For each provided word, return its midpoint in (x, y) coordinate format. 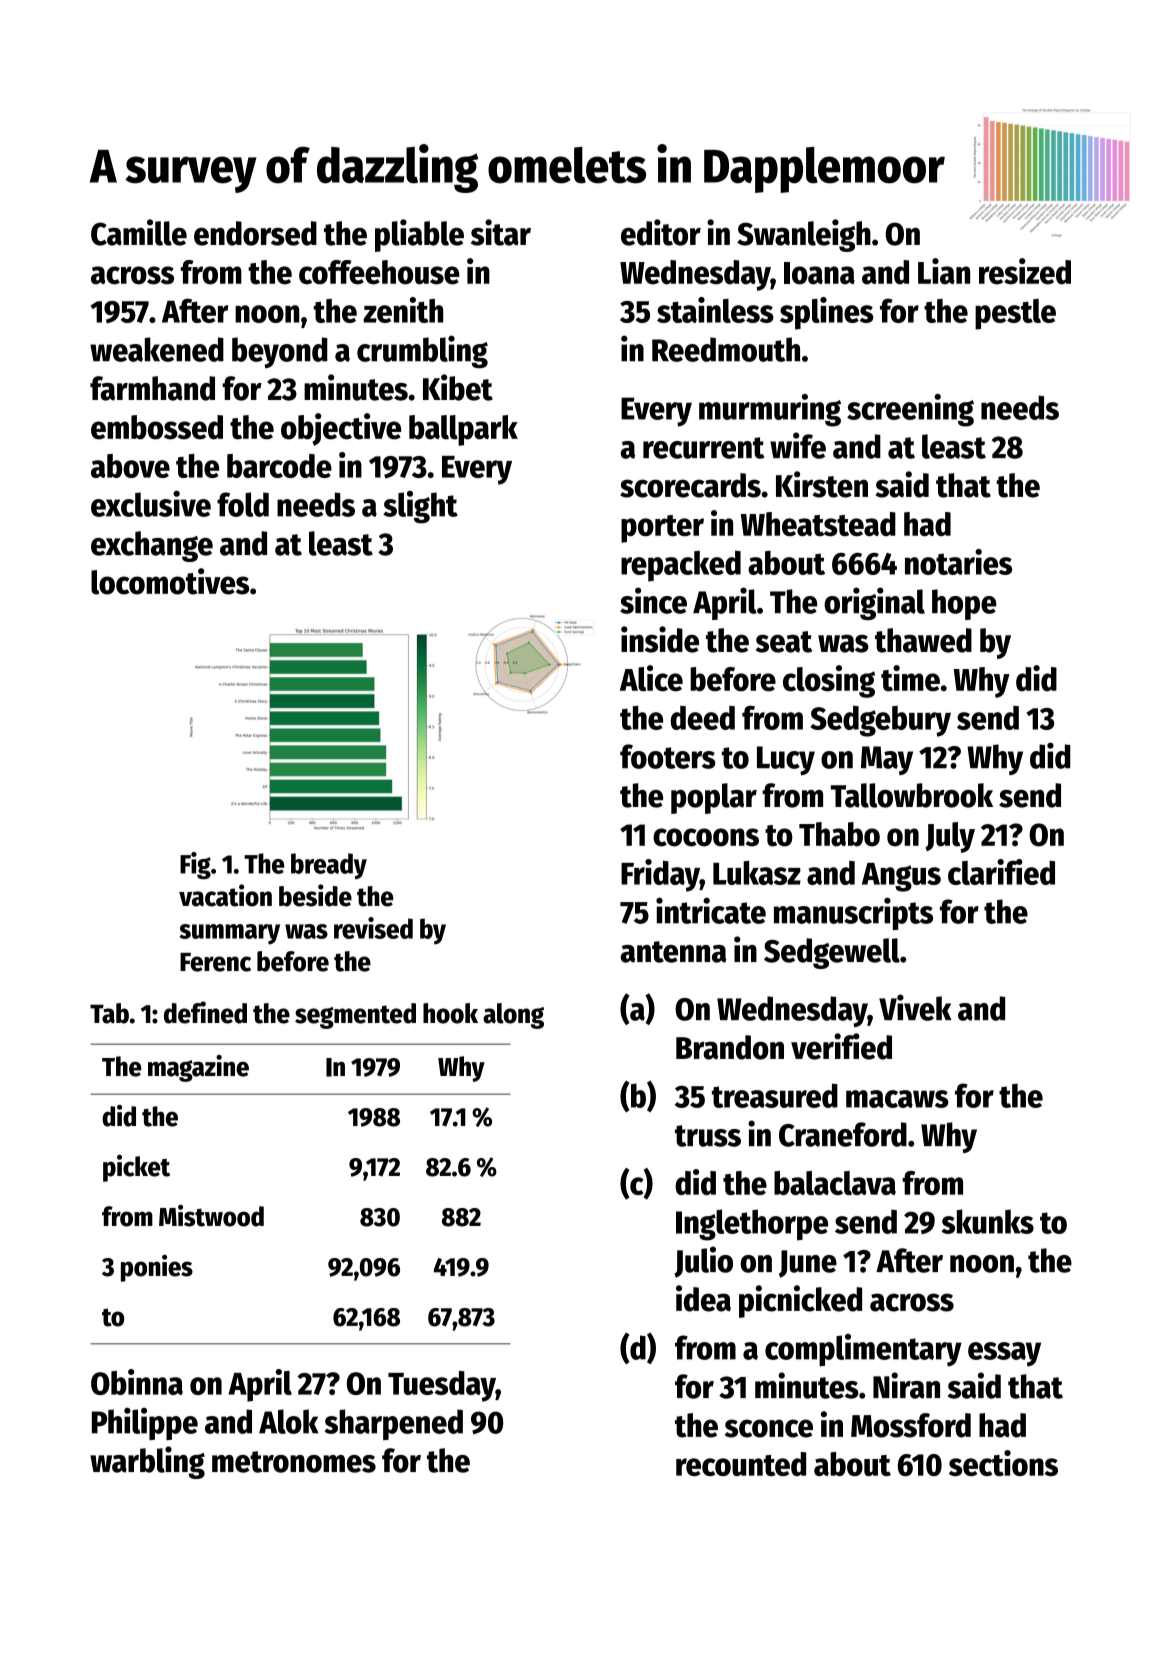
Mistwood (211, 1215)
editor (661, 232)
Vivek (915, 1007)
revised (373, 928)
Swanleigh (804, 235)
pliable (419, 235)
